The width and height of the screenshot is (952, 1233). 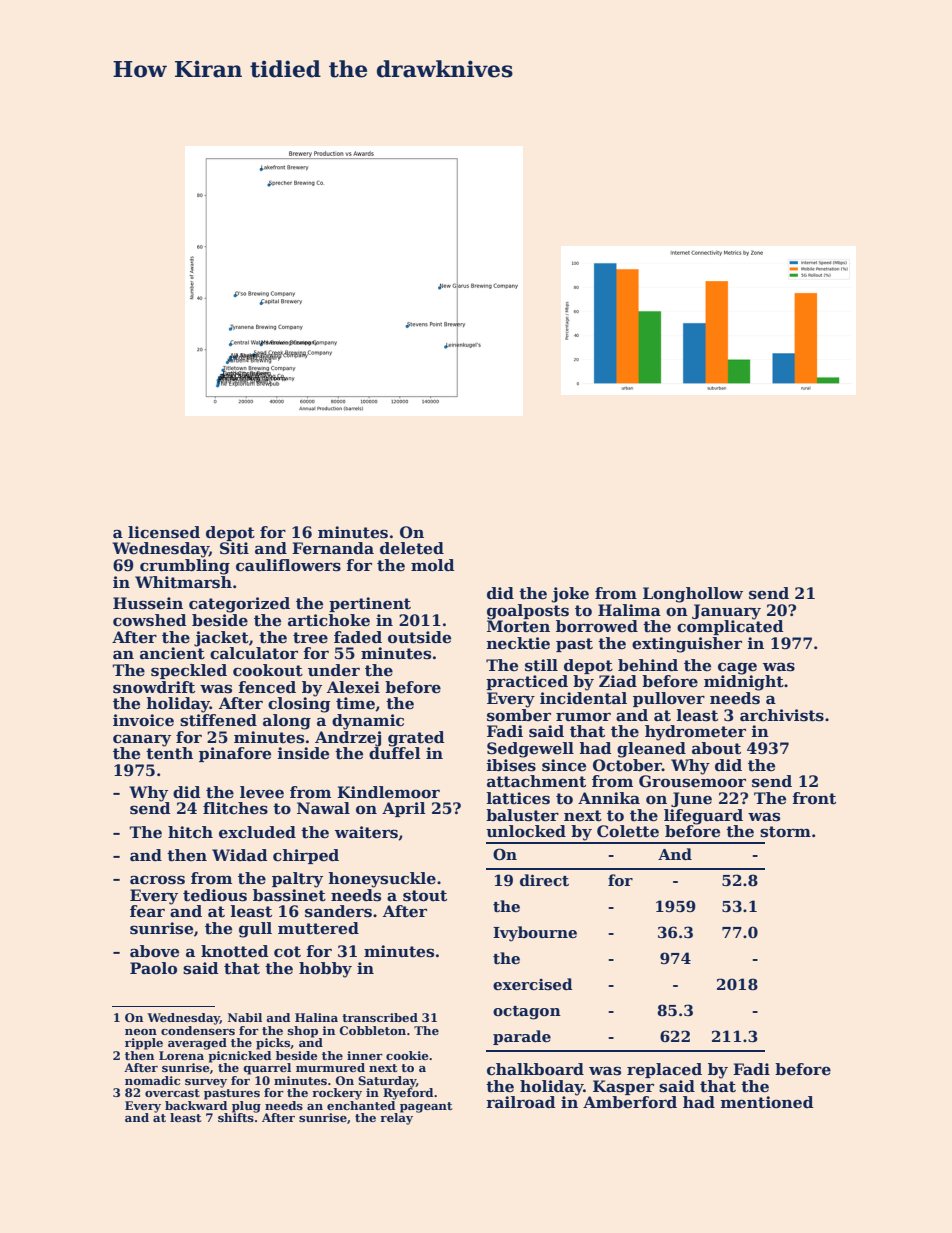 What do you see at coordinates (425, 896) in the screenshot?
I see `stout` at bounding box center [425, 896].
